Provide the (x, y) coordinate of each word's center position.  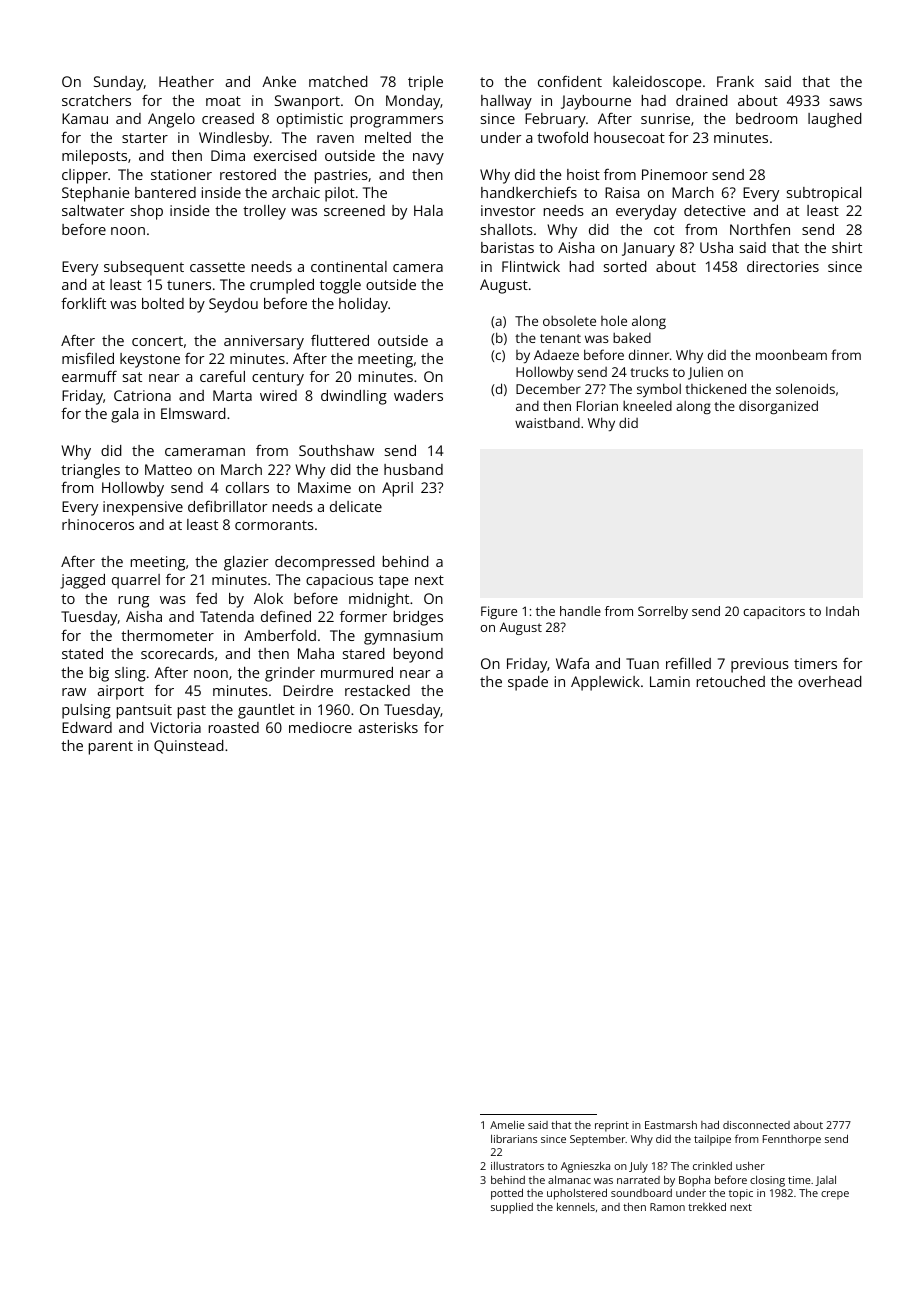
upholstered (577, 1194)
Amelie (507, 1125)
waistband (547, 422)
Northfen (760, 229)
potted (507, 1194)
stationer (181, 174)
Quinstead (189, 747)
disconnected (756, 1125)
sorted (625, 266)
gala (124, 415)
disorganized (778, 407)
